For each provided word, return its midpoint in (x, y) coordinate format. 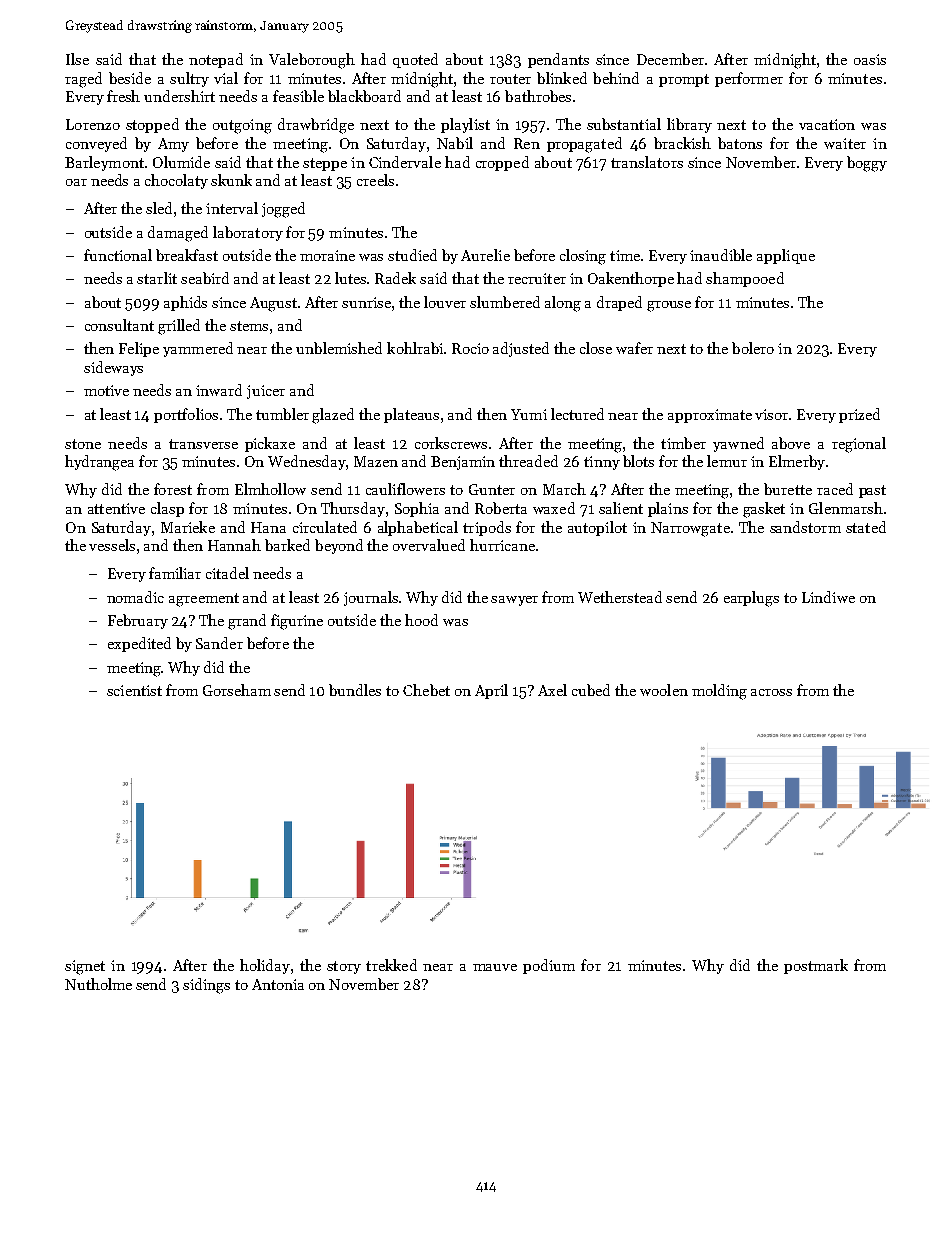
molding (719, 692)
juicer (266, 392)
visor (772, 414)
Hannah (234, 545)
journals (372, 598)
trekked (391, 965)
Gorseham (237, 690)
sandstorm (805, 527)
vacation (827, 124)
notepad (216, 60)
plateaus (411, 415)
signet (85, 967)
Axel (552, 690)
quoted (415, 60)
